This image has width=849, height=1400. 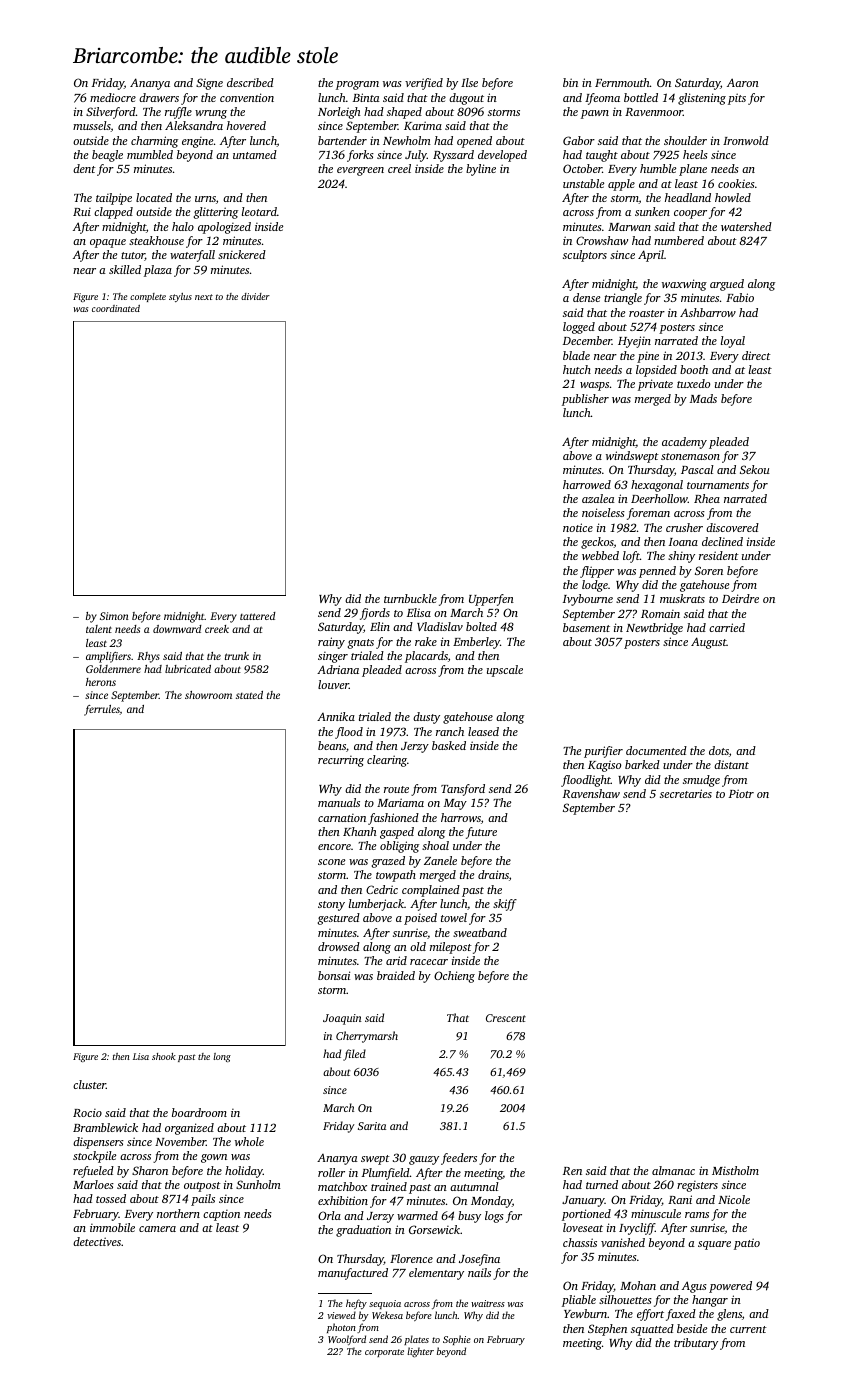 I want to click on turnbuckle, so click(x=410, y=598).
